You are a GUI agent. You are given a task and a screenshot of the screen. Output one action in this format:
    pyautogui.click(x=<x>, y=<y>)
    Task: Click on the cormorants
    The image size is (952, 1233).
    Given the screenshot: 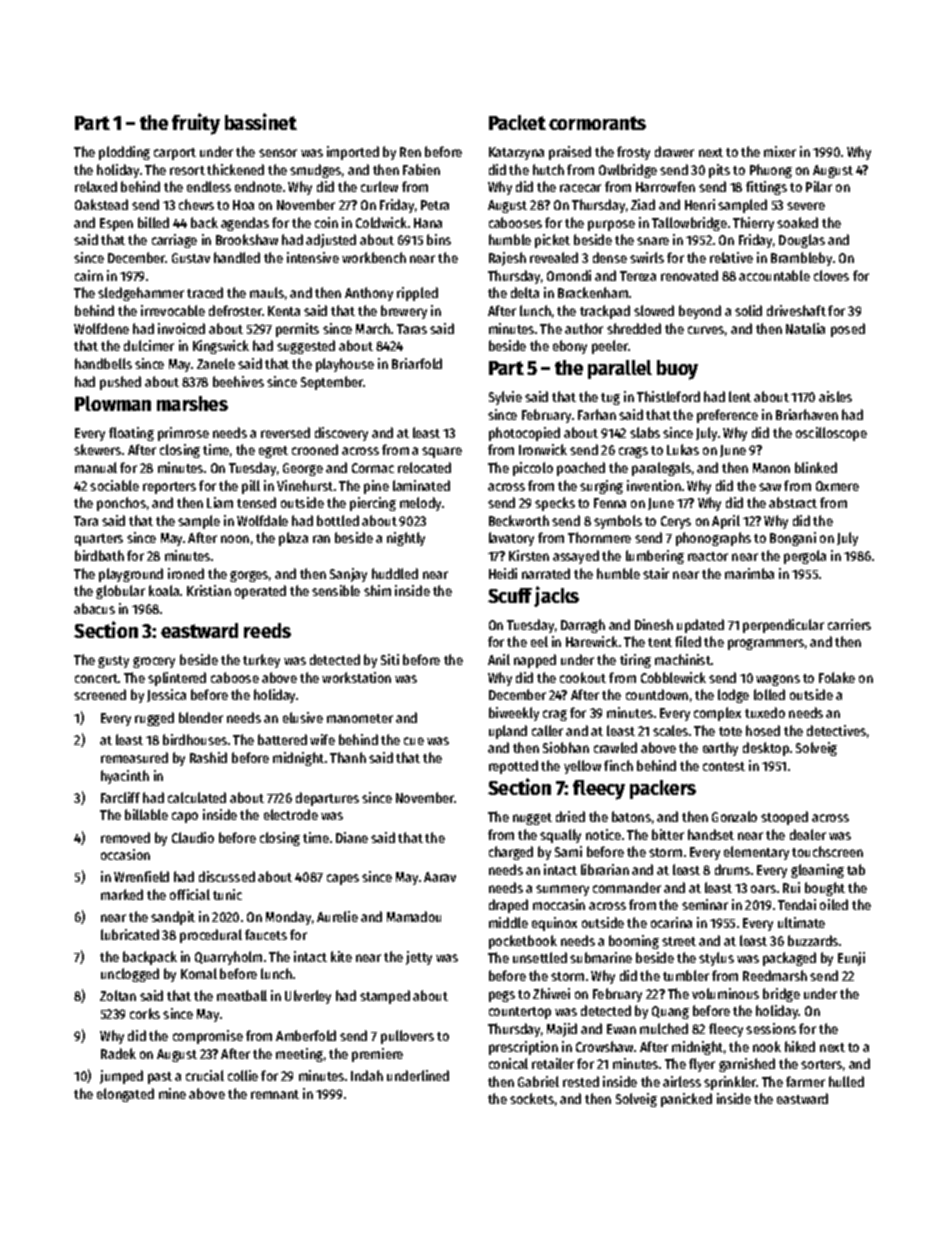 What is the action you would take?
    pyautogui.click(x=597, y=123)
